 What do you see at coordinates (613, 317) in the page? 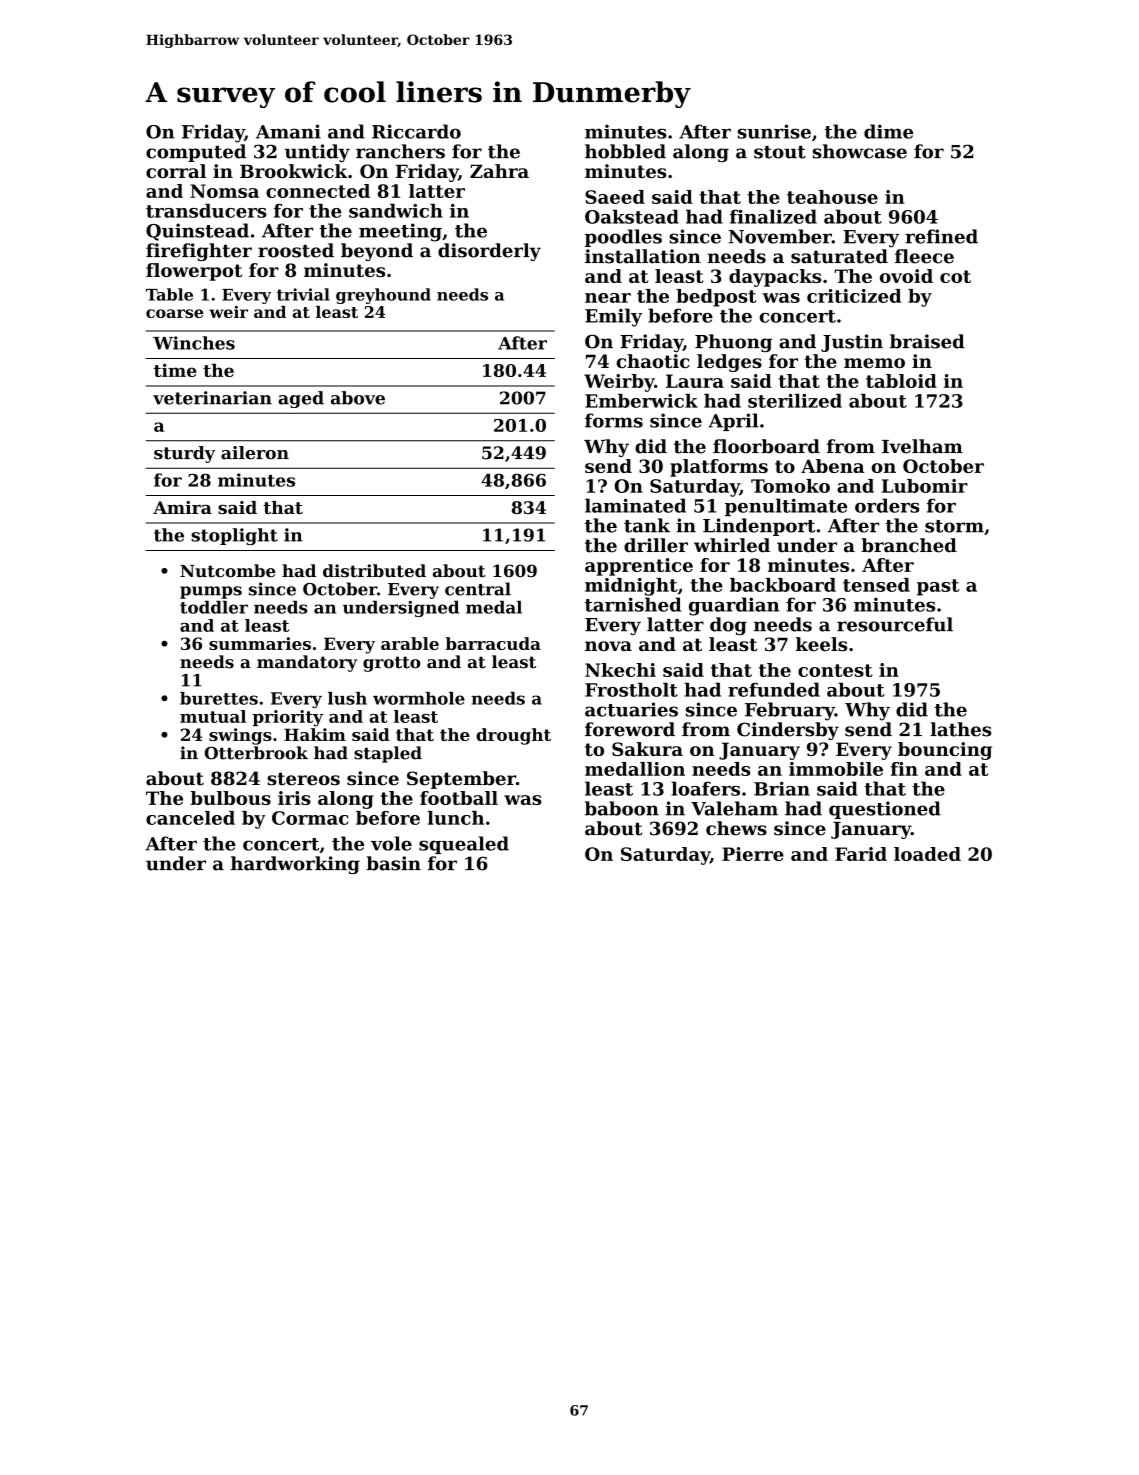
I see `Emily` at bounding box center [613, 317].
